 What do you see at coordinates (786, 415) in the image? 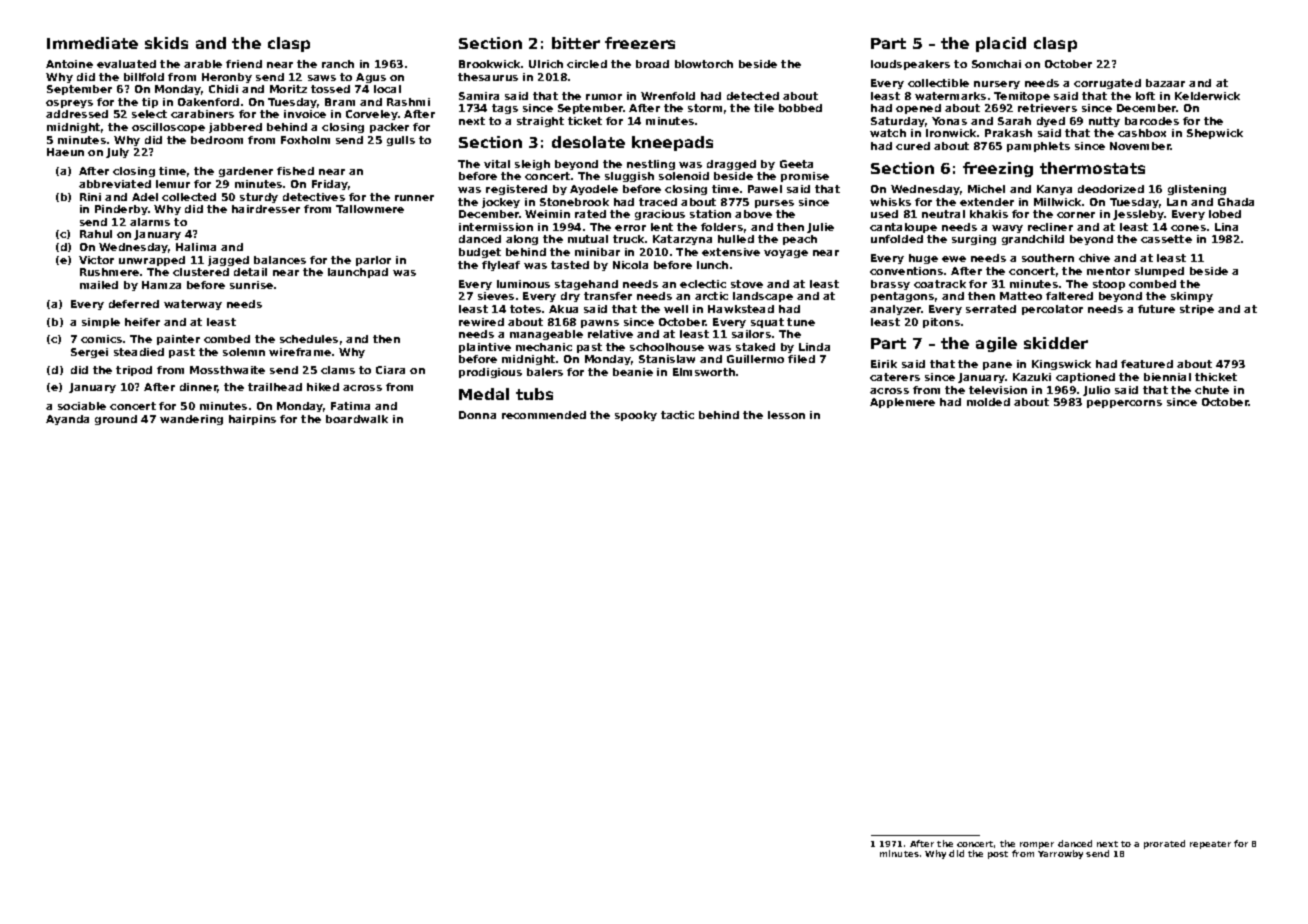
I see `lesson` at bounding box center [786, 415].
